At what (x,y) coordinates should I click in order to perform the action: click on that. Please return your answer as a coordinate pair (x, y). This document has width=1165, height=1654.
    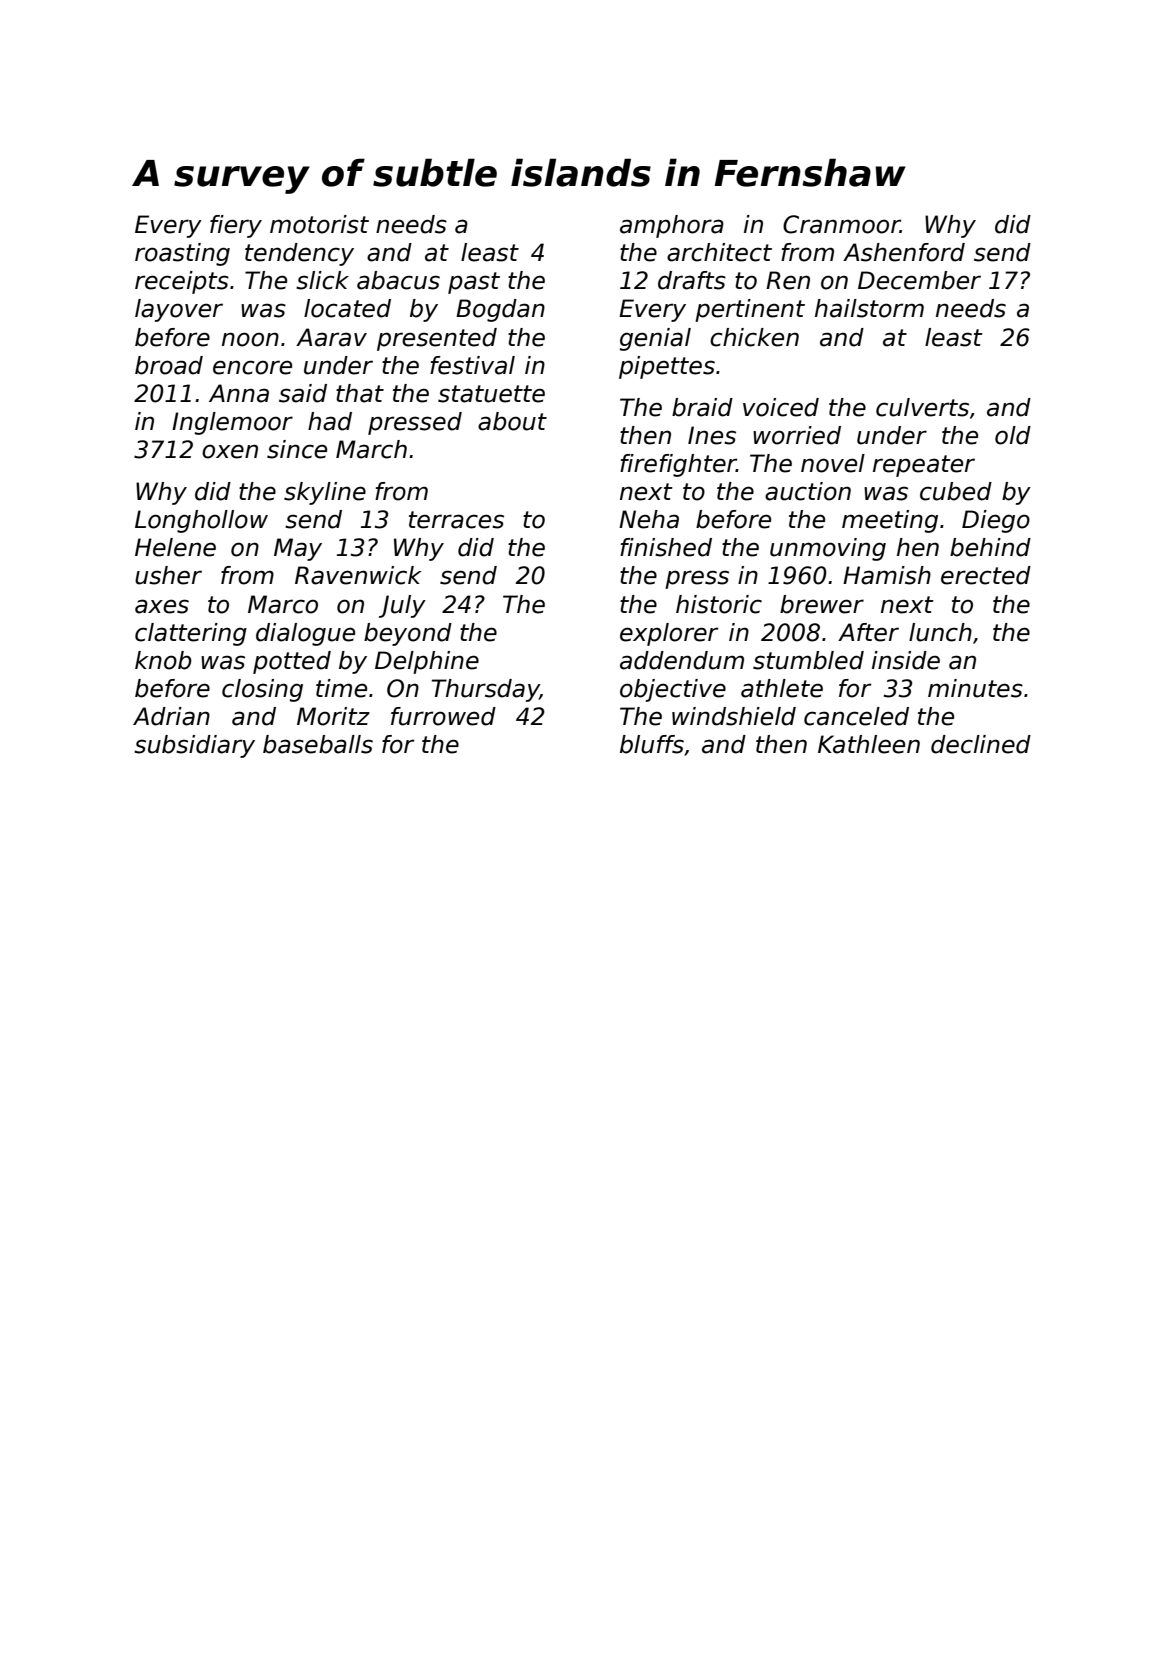
    Looking at the image, I should click on (360, 393).
